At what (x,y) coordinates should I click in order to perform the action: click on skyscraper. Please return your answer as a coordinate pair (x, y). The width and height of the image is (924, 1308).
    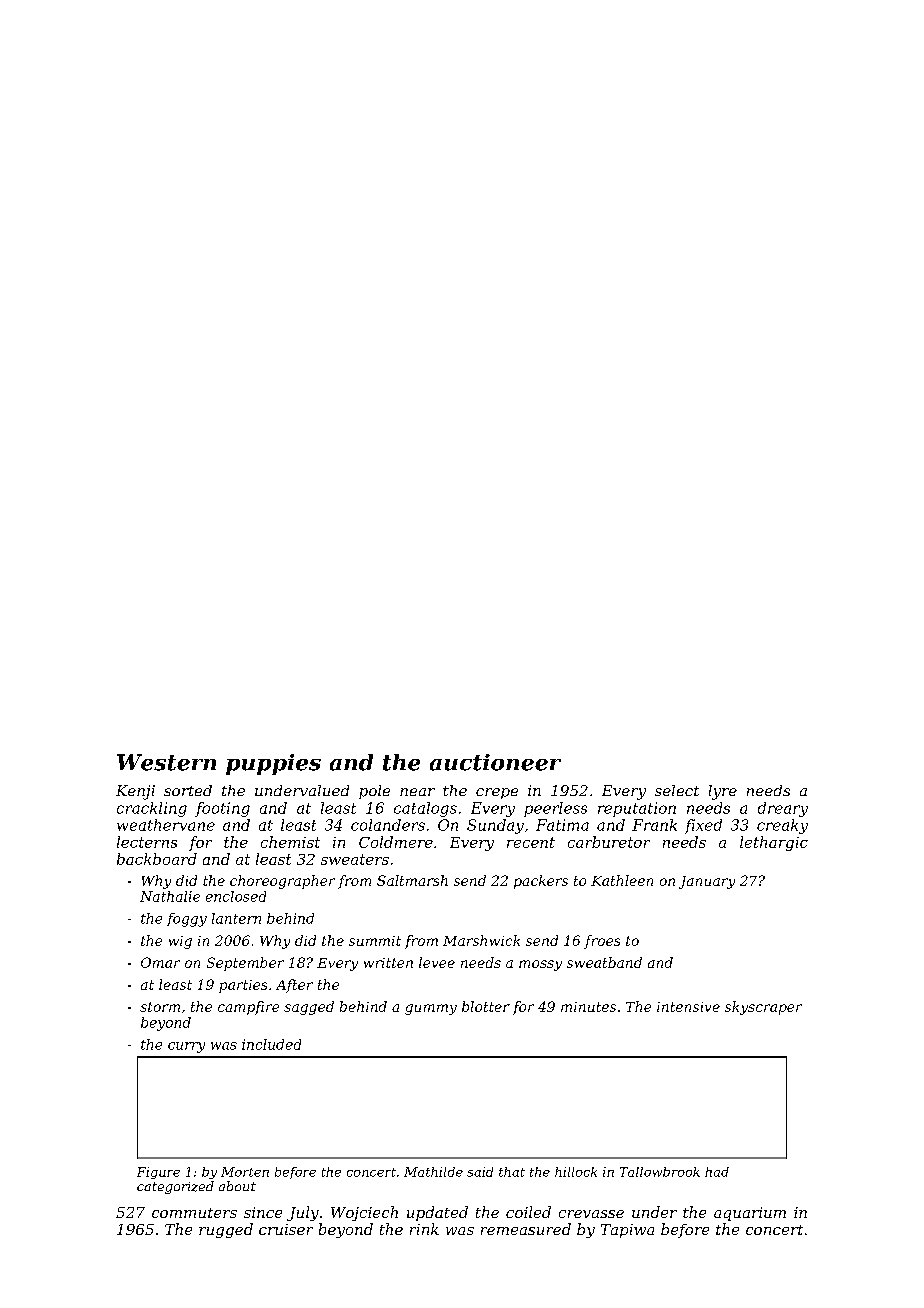
    Looking at the image, I should click on (763, 1008).
